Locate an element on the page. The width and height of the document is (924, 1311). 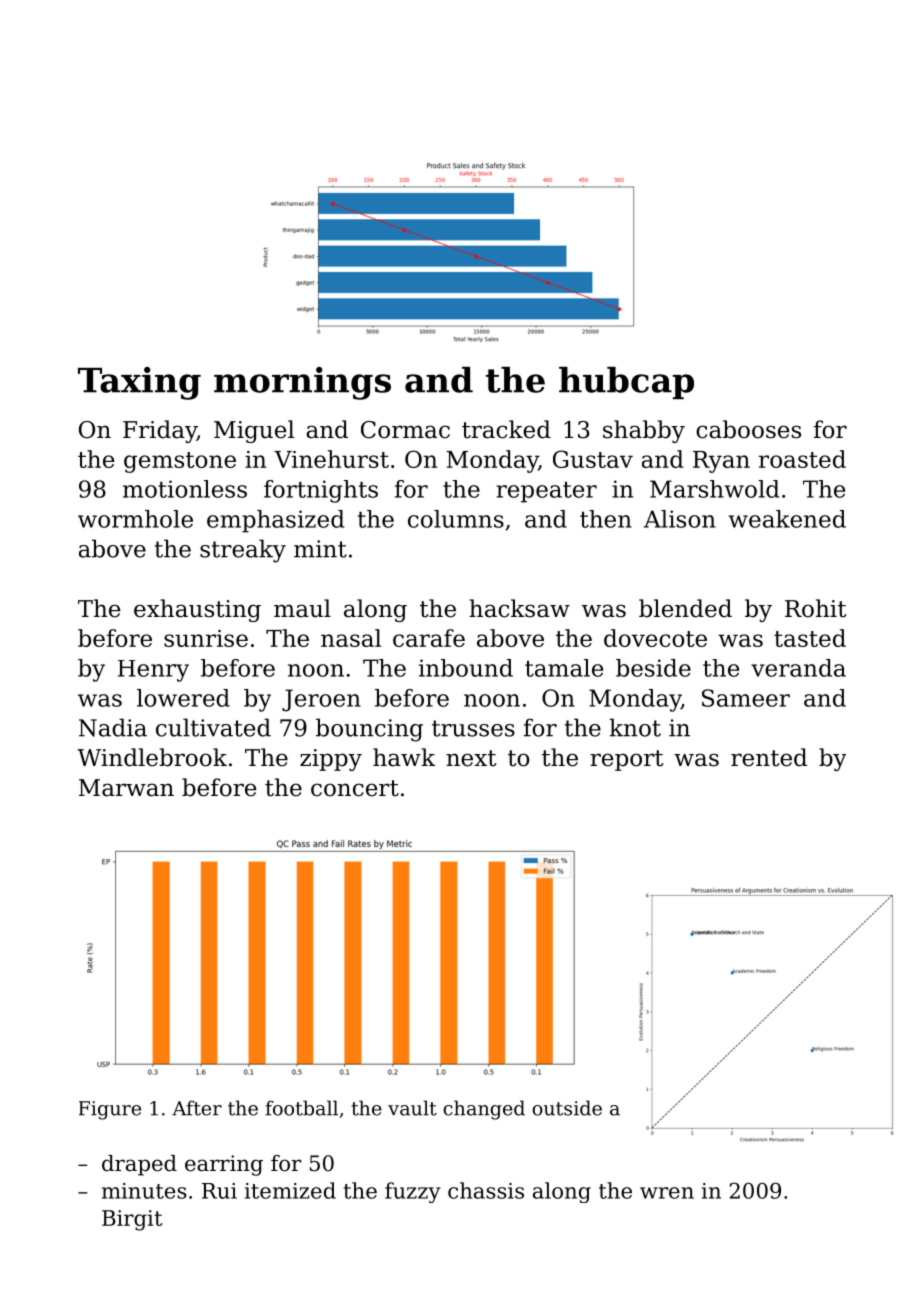
Miguel is located at coordinates (254, 431).
